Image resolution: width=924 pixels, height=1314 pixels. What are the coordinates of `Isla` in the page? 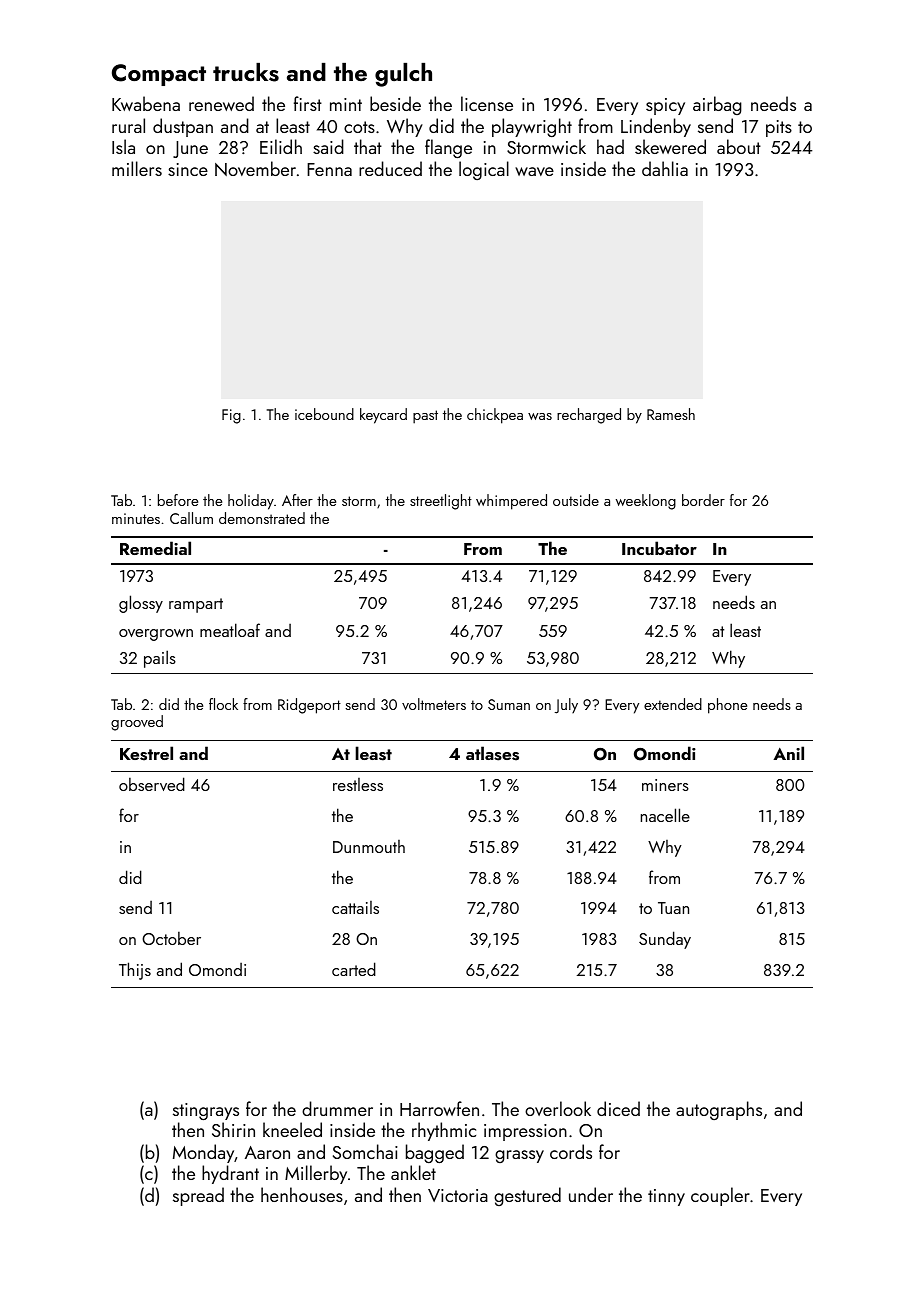 It's located at (123, 146).
